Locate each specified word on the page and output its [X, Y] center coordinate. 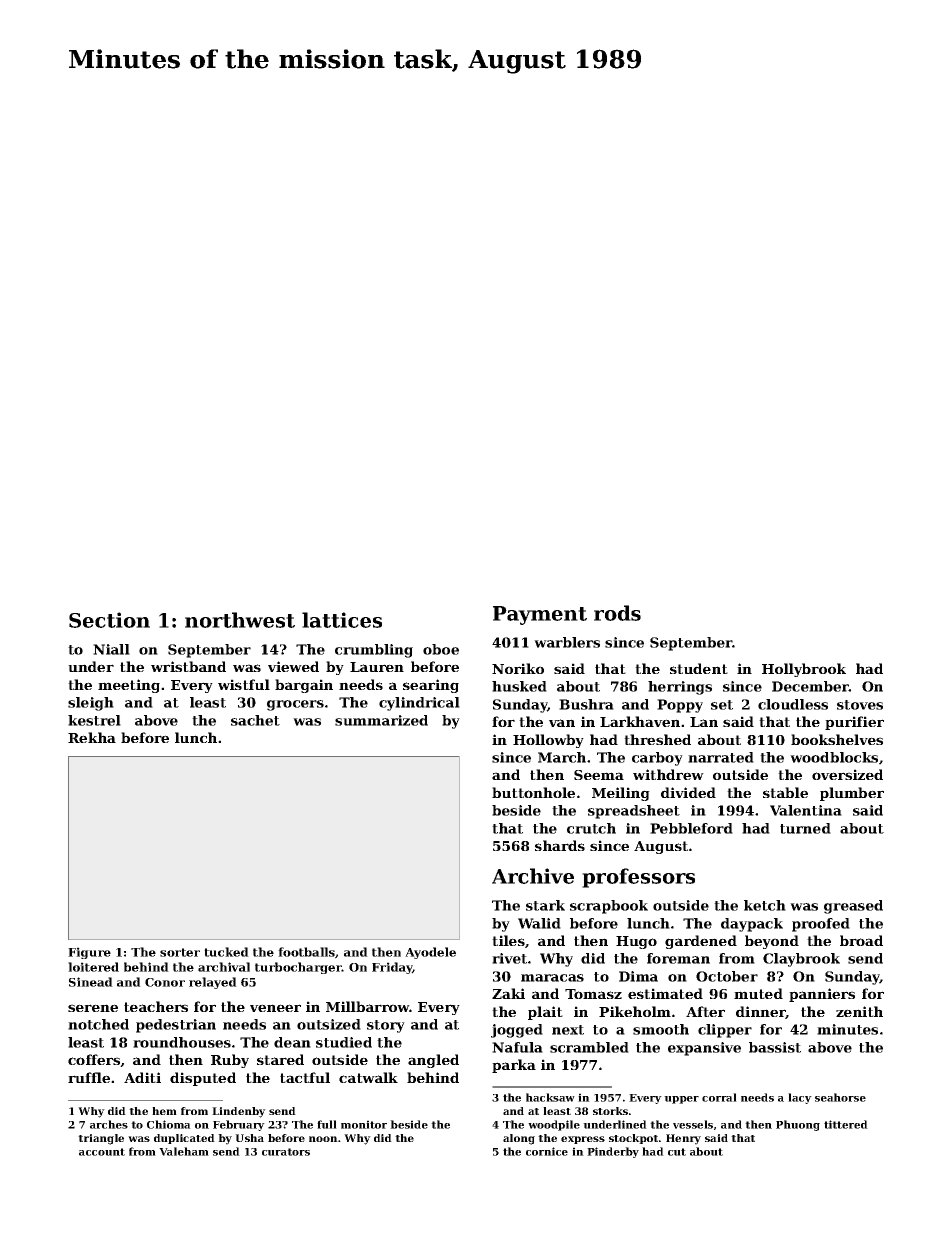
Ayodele [430, 953]
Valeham [184, 1151]
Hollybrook [804, 670]
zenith [859, 1011]
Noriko [518, 668]
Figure [89, 953]
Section [109, 620]
